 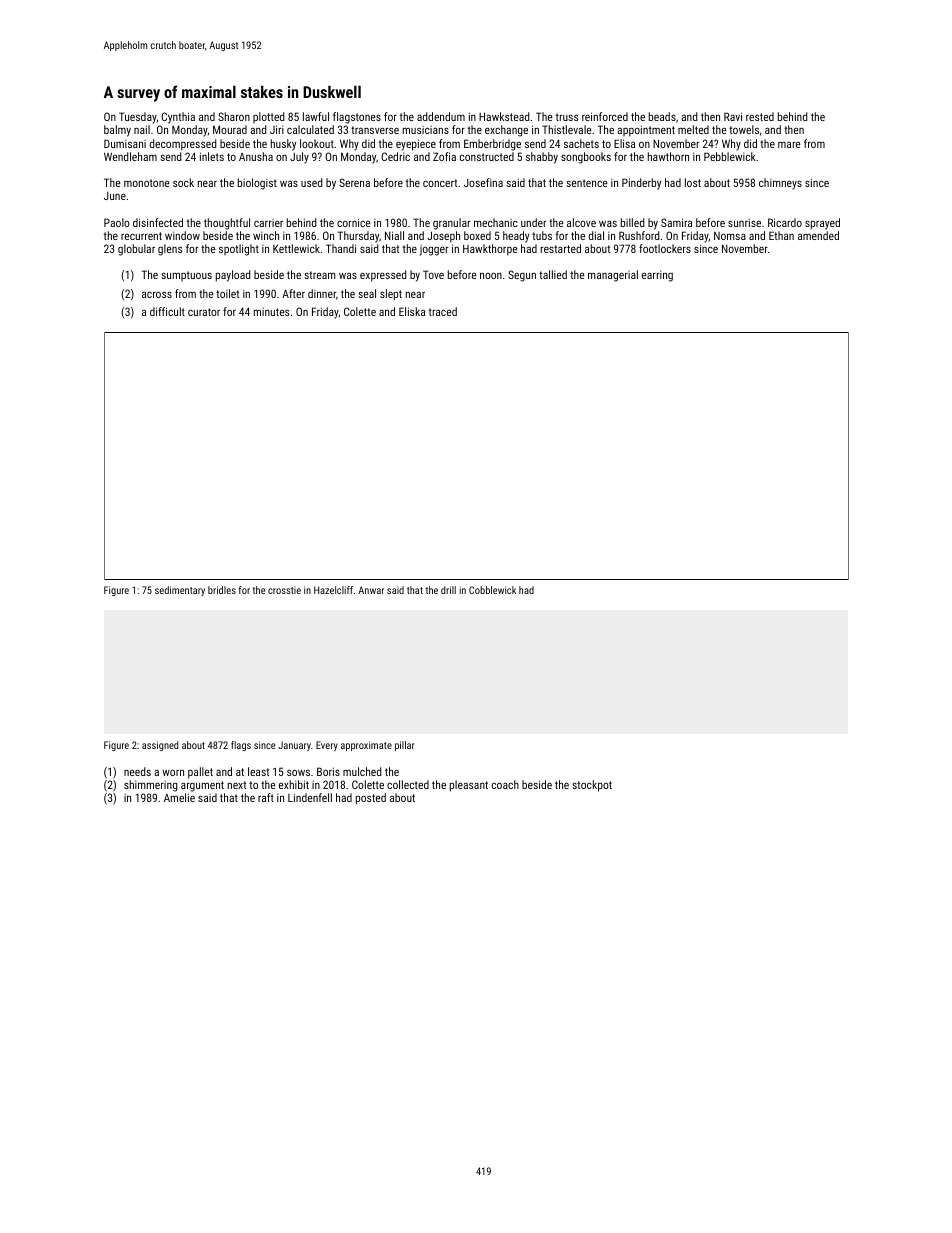 I want to click on traced, so click(x=443, y=311).
